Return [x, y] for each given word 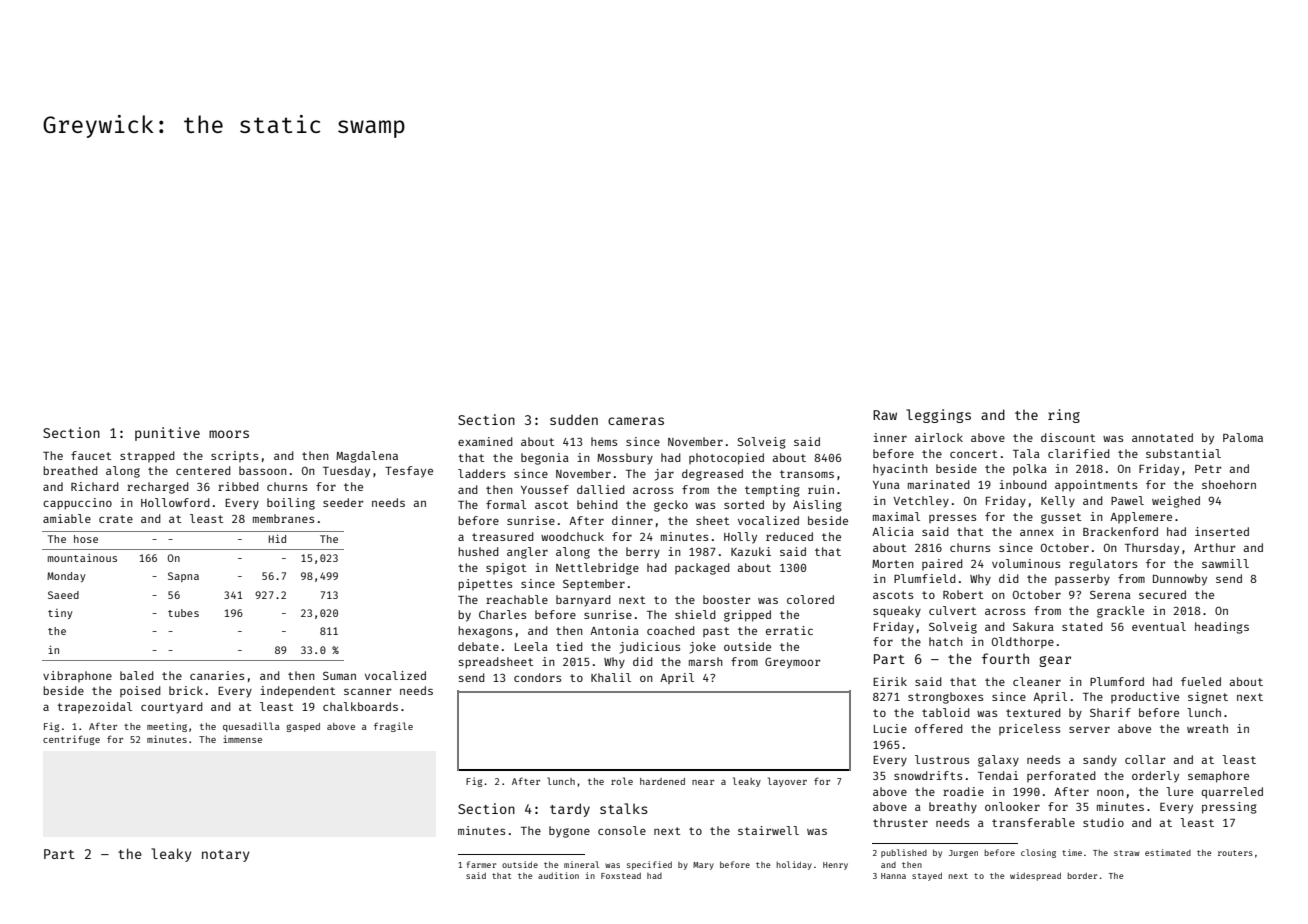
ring [1064, 416]
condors [537, 677]
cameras [636, 421]
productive [1145, 697]
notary [226, 856]
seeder [343, 502]
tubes [183, 613]
